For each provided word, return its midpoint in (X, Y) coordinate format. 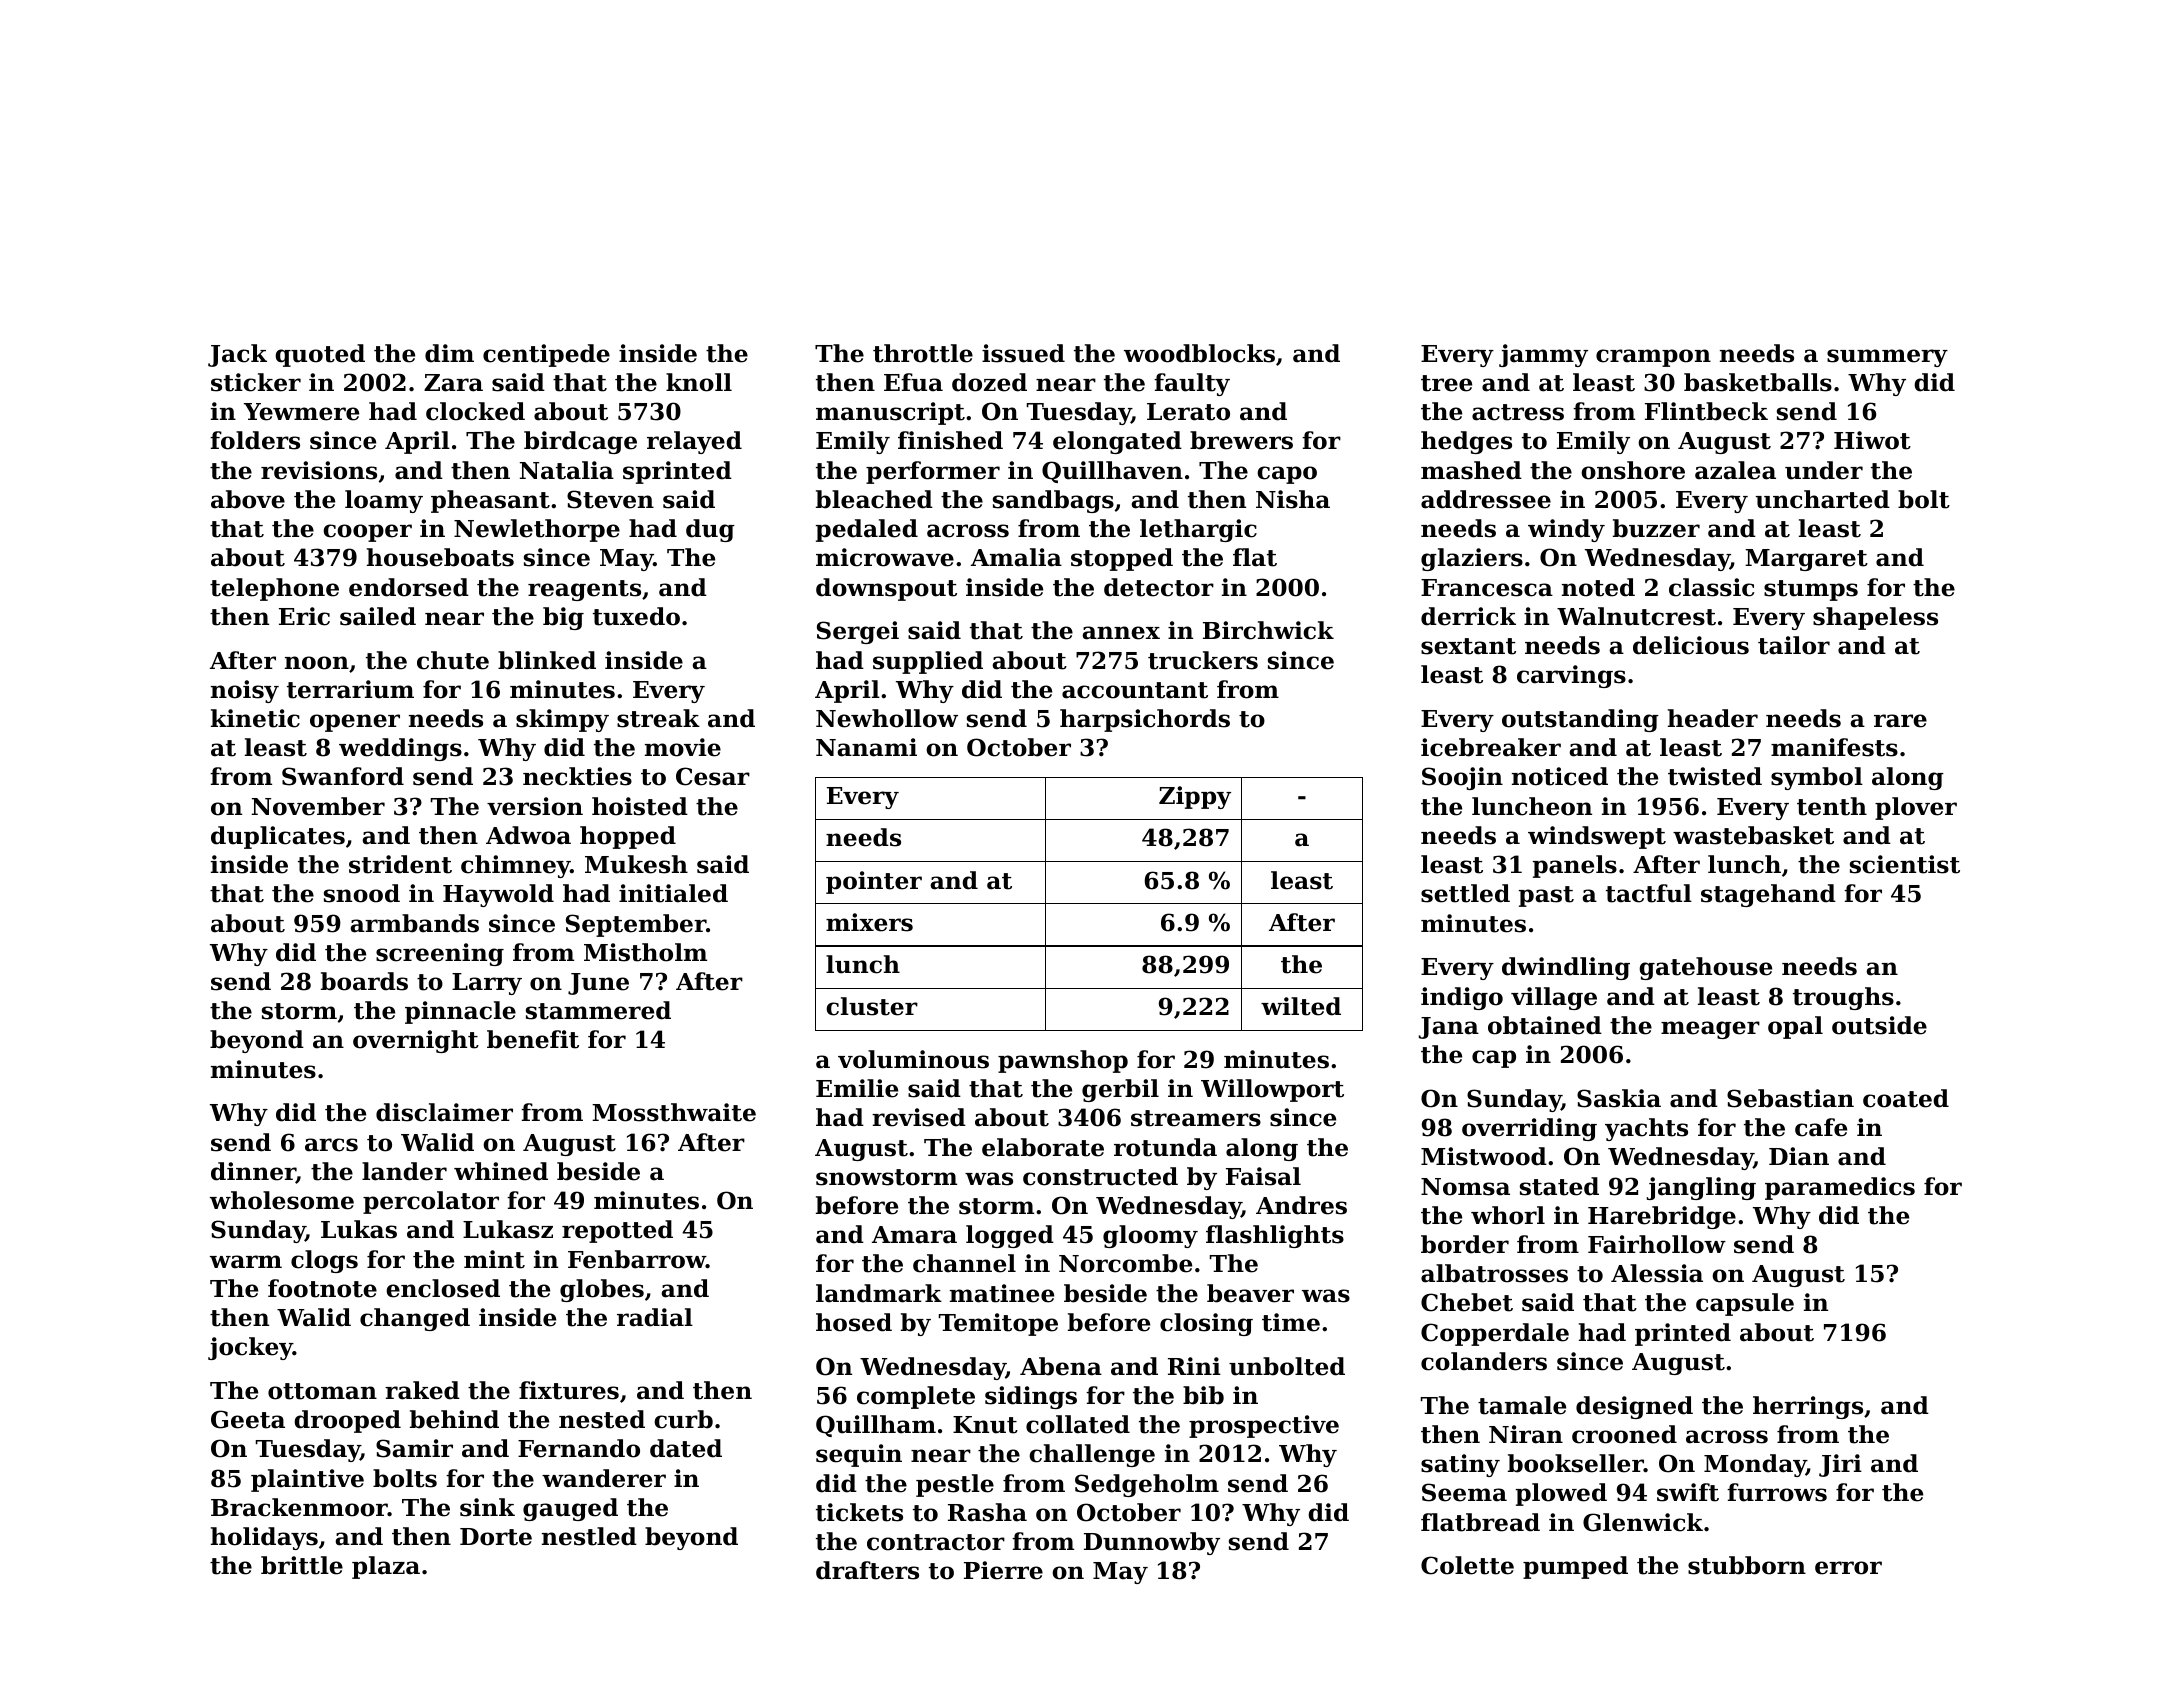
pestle (955, 1485)
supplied (928, 662)
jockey (250, 1348)
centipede (546, 355)
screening (440, 954)
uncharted (1823, 499)
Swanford (343, 776)
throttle (923, 353)
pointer (874, 882)
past (1546, 896)
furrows (1777, 1492)
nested (602, 1419)
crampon (1653, 358)
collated (1078, 1424)
